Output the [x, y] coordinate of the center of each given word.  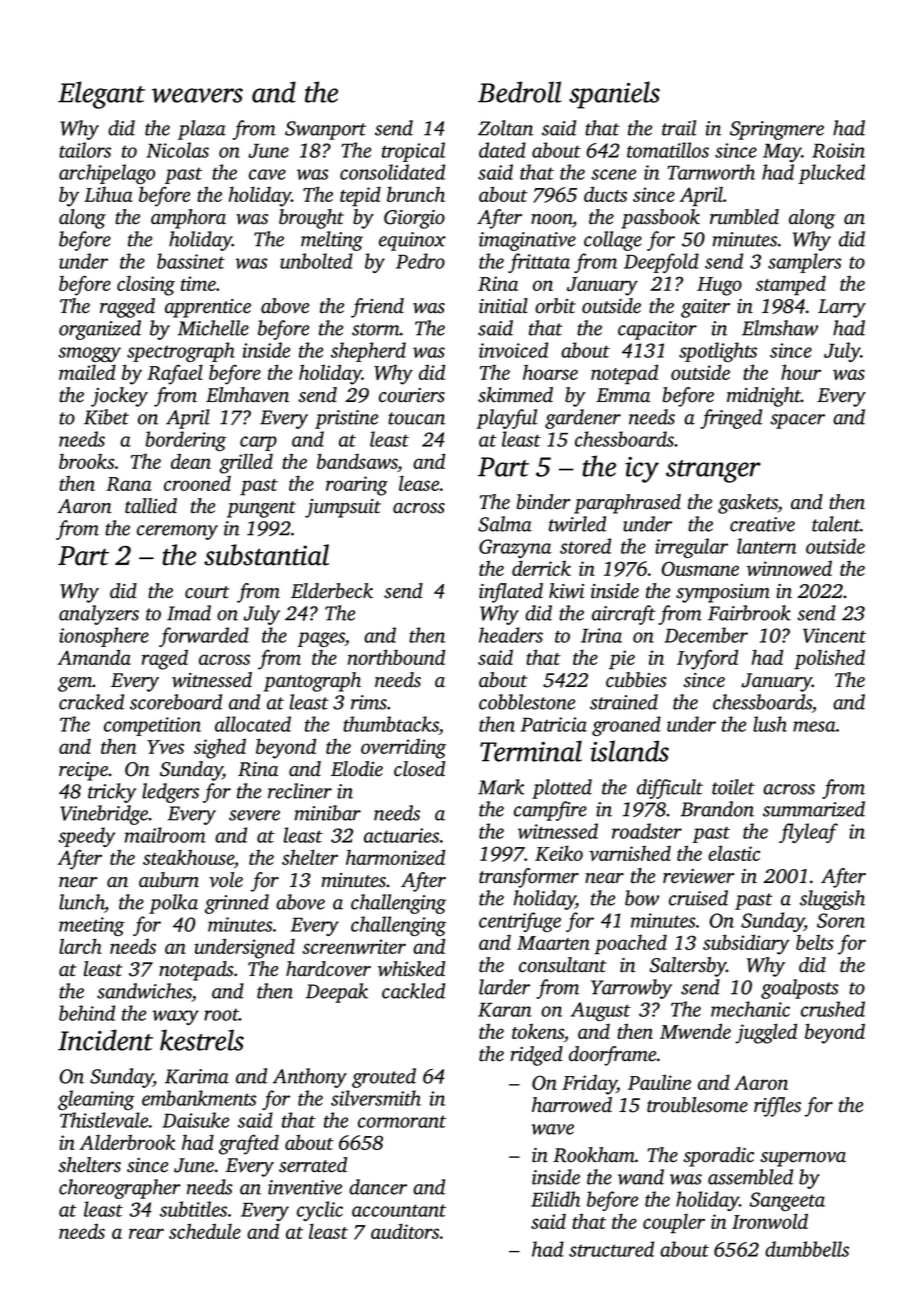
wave [553, 1129]
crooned [197, 483]
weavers [197, 95]
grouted [384, 1078]
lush [770, 724]
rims [369, 702]
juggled [766, 1033]
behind [87, 1013]
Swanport [325, 130]
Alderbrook [127, 1142]
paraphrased [627, 504]
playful [507, 419]
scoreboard [176, 702]
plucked [831, 174]
